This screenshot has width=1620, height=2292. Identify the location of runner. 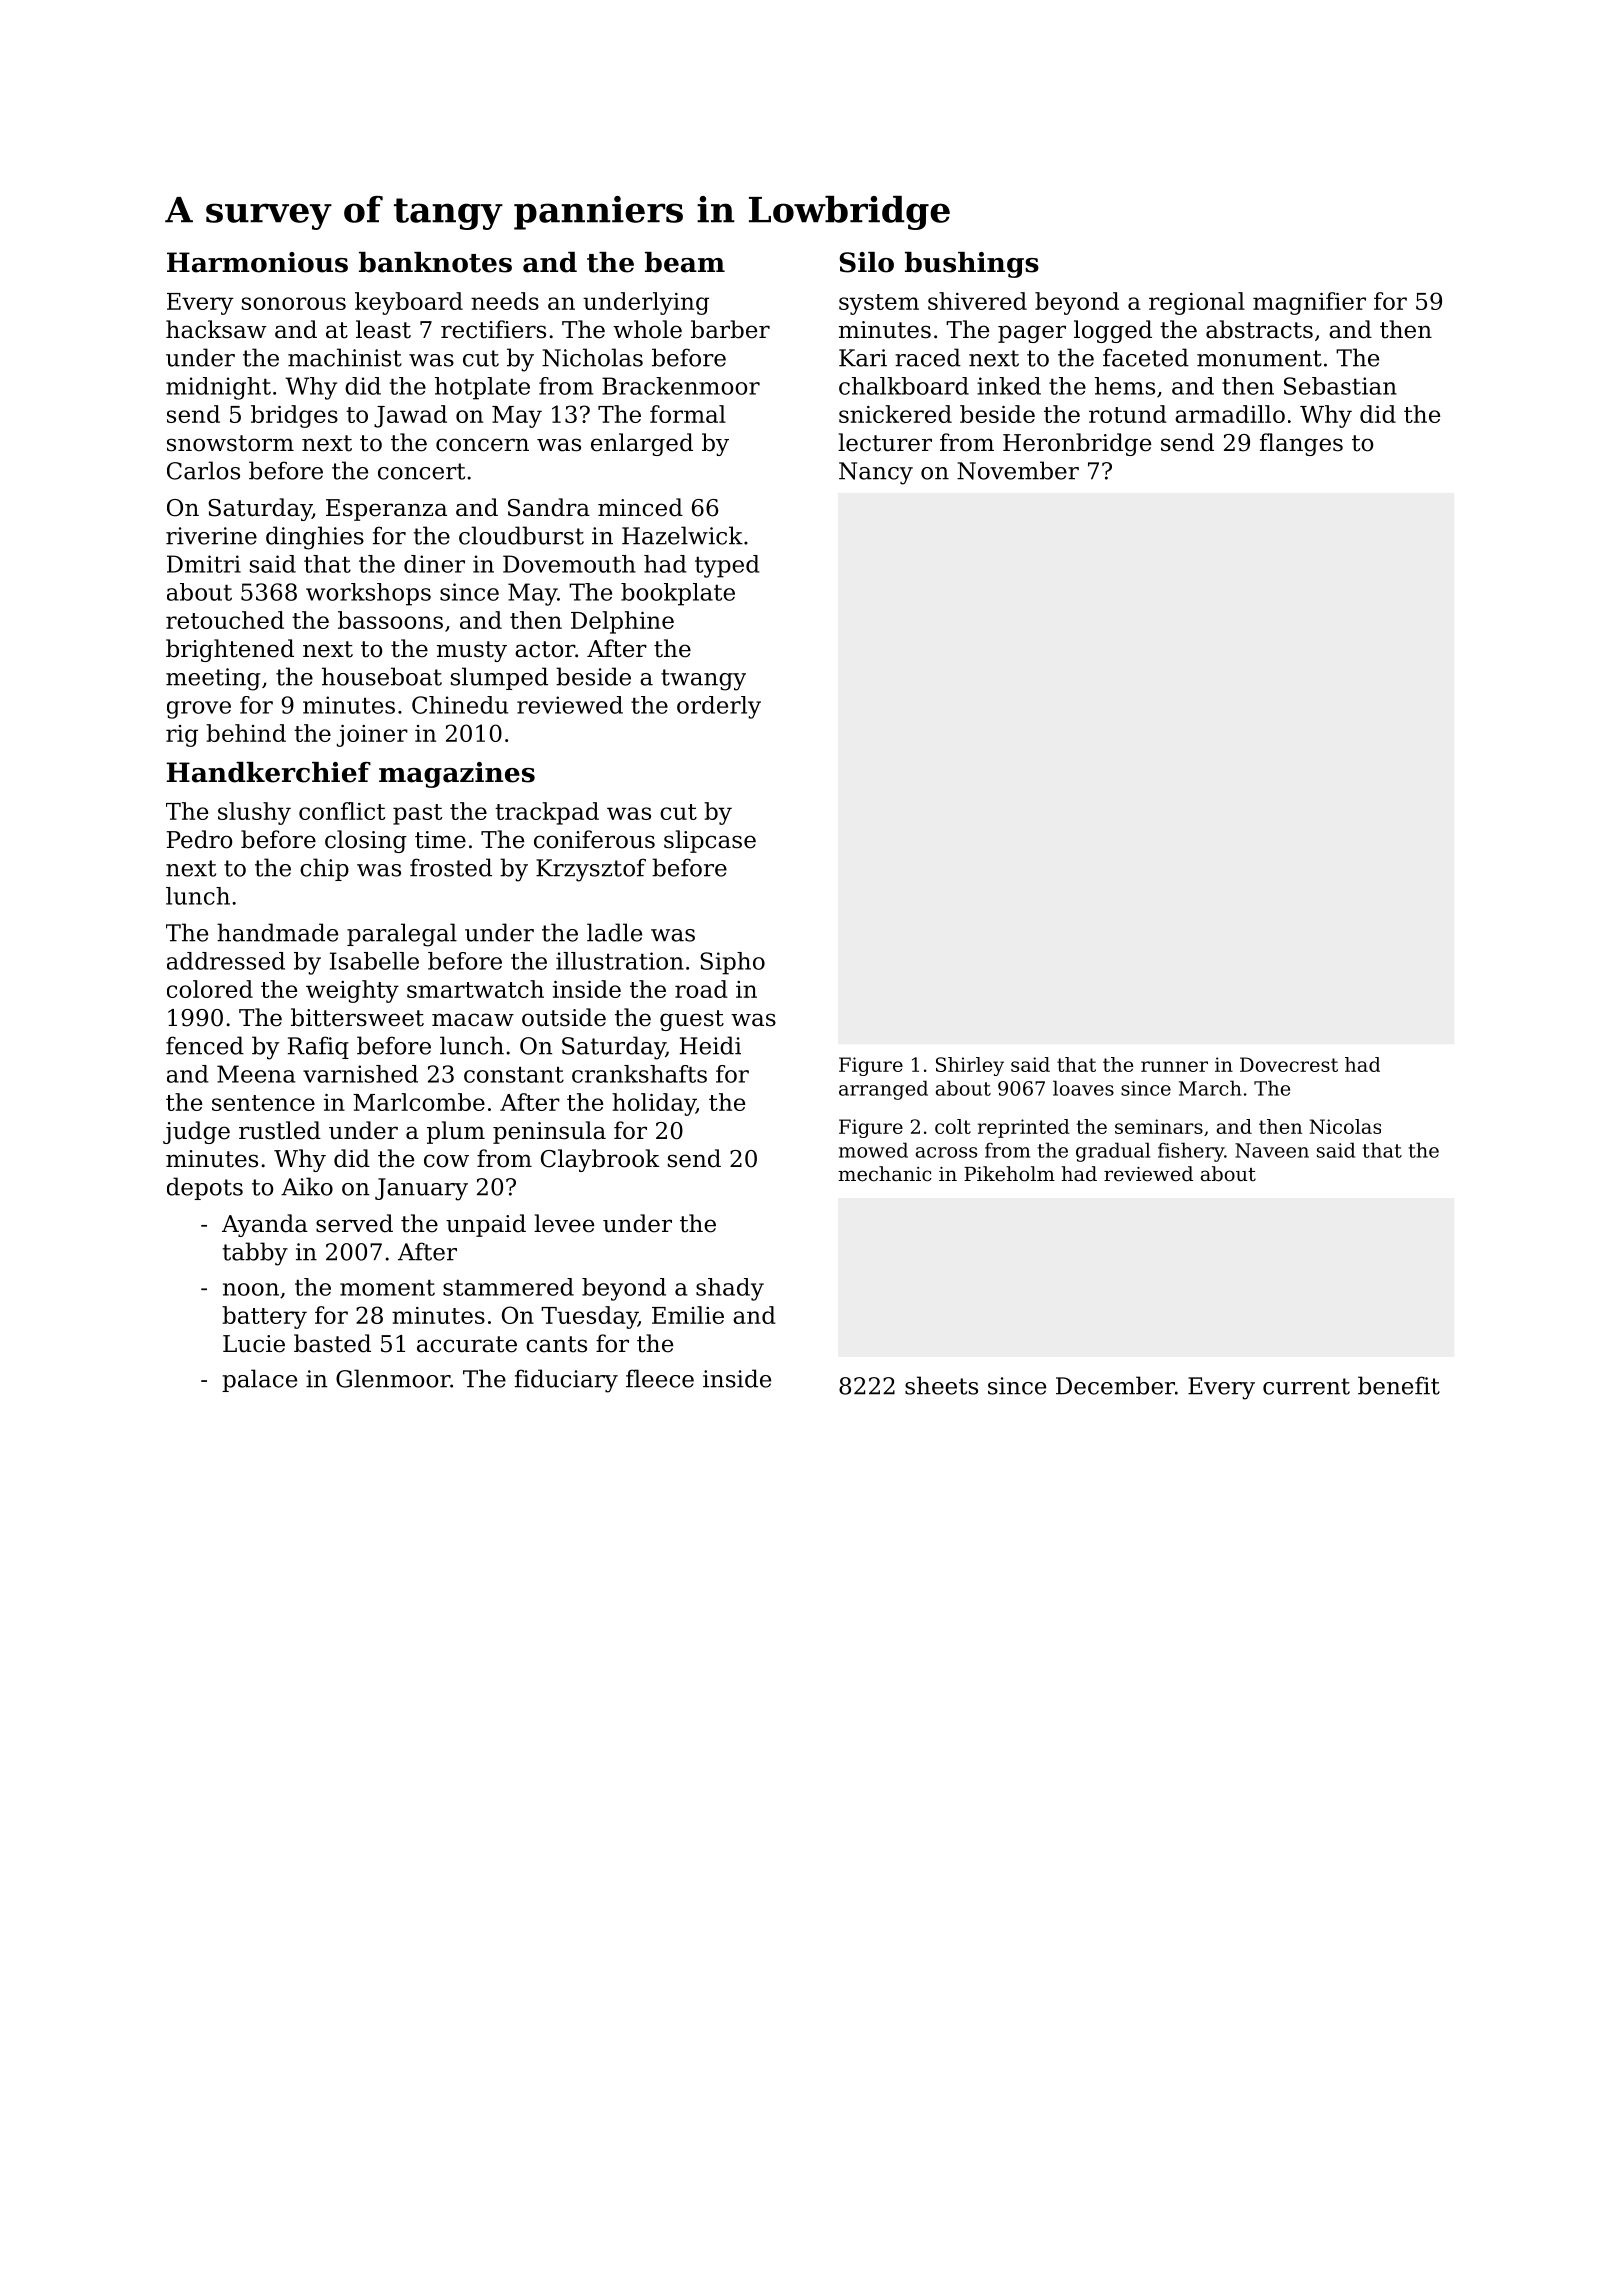
(1174, 1066).
